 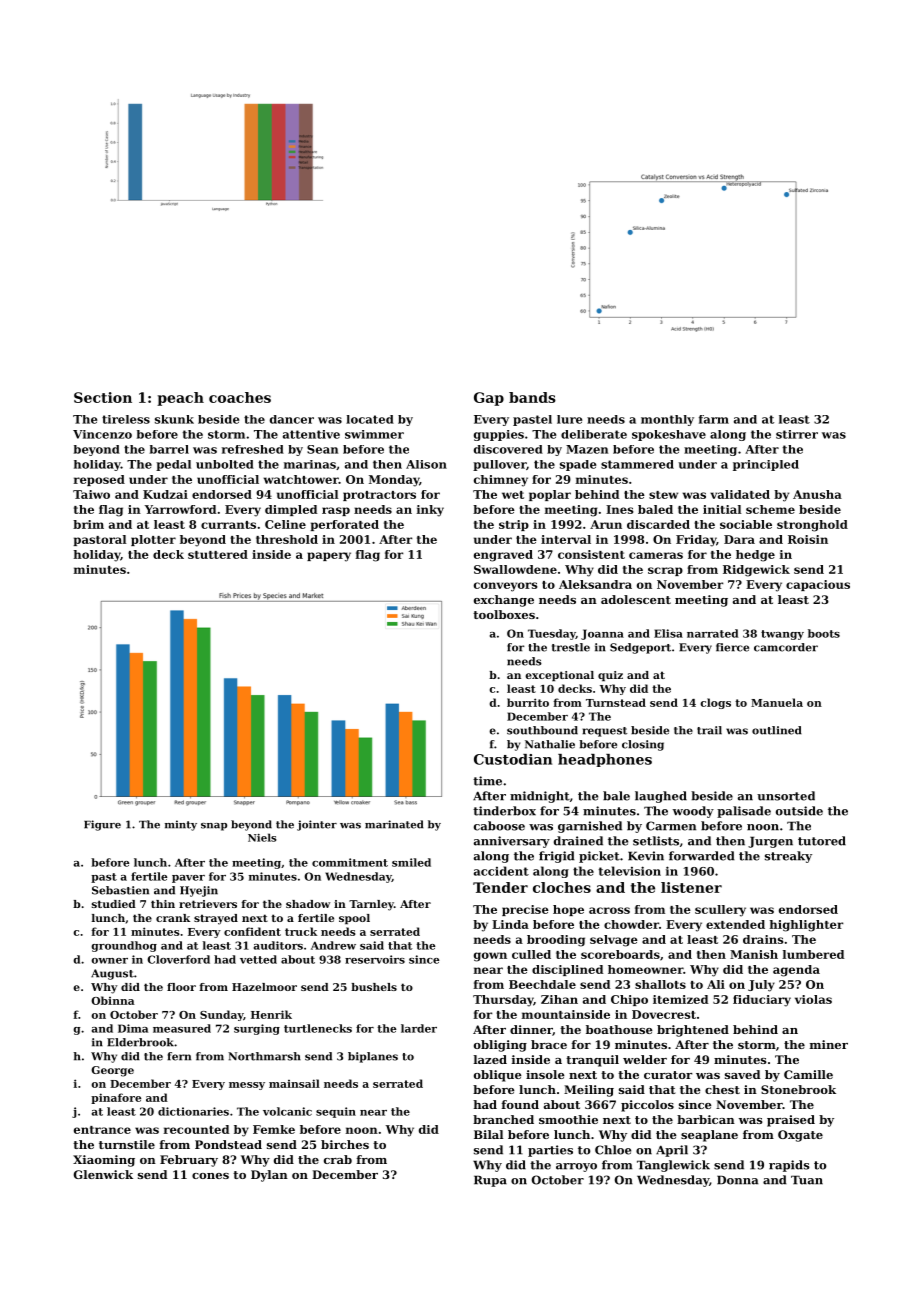 What do you see at coordinates (301, 479) in the screenshot?
I see `watchtower` at bounding box center [301, 479].
